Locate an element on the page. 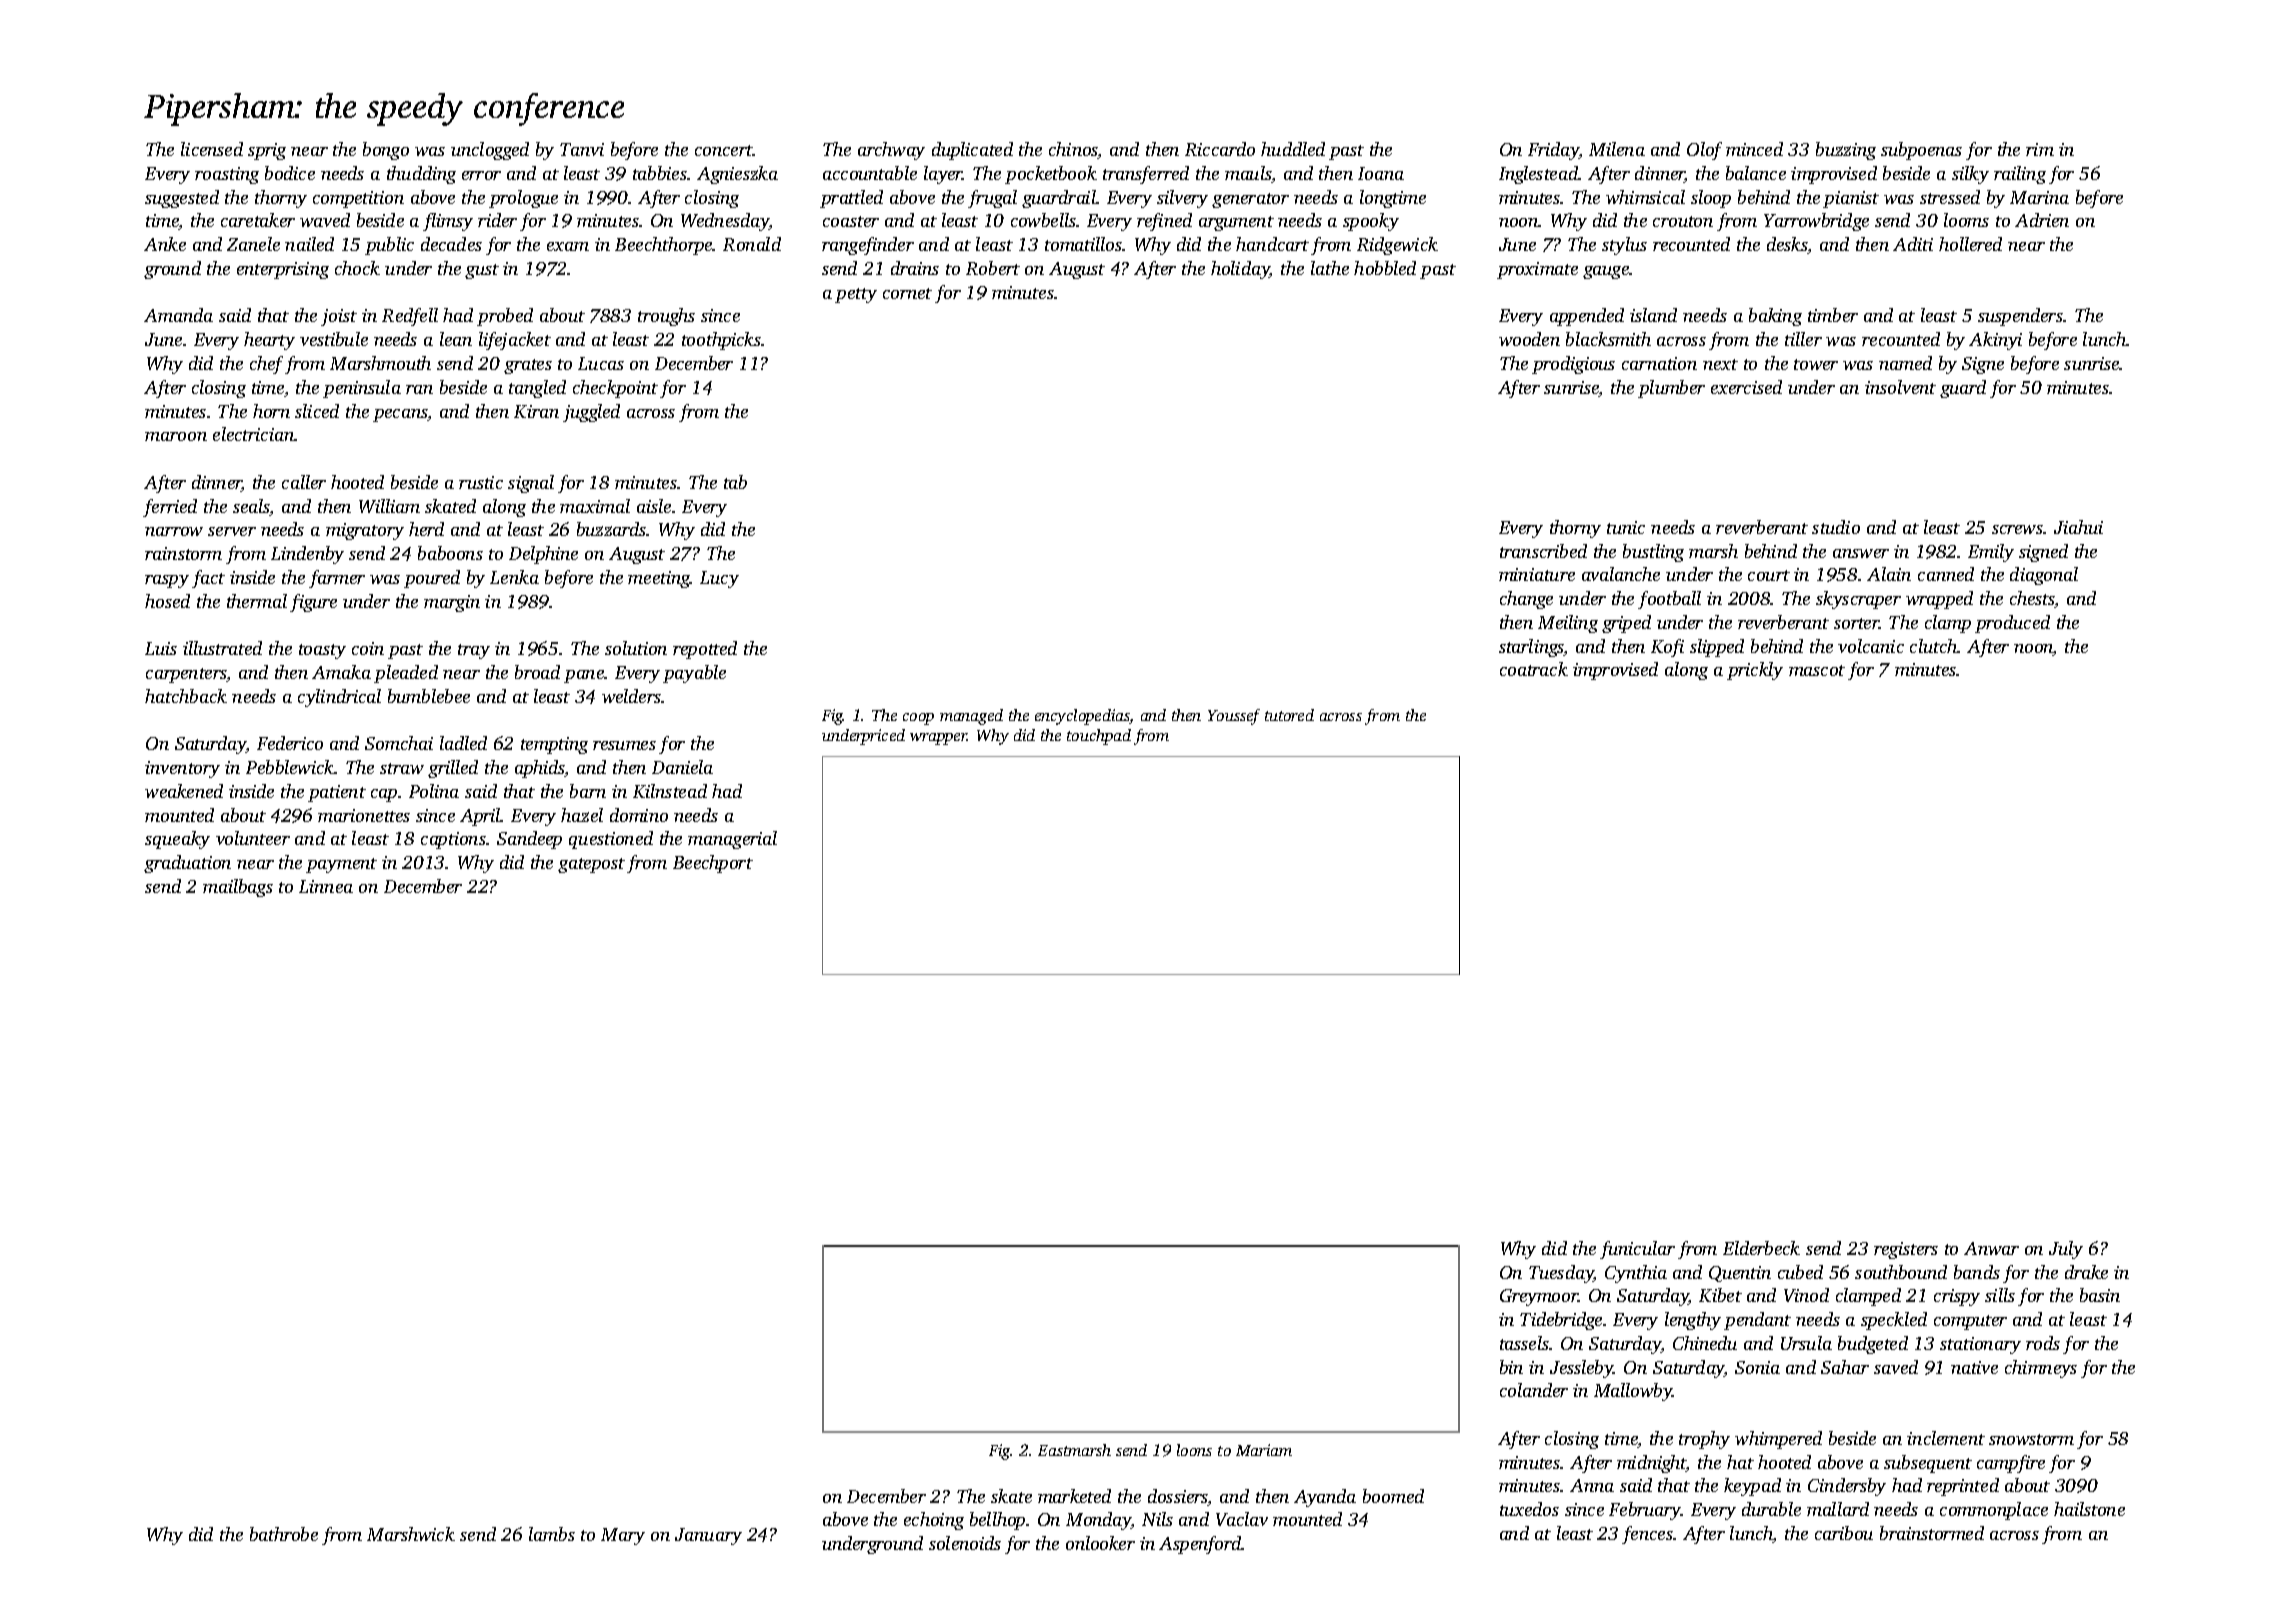  Ayanda is located at coordinates (1325, 1498).
